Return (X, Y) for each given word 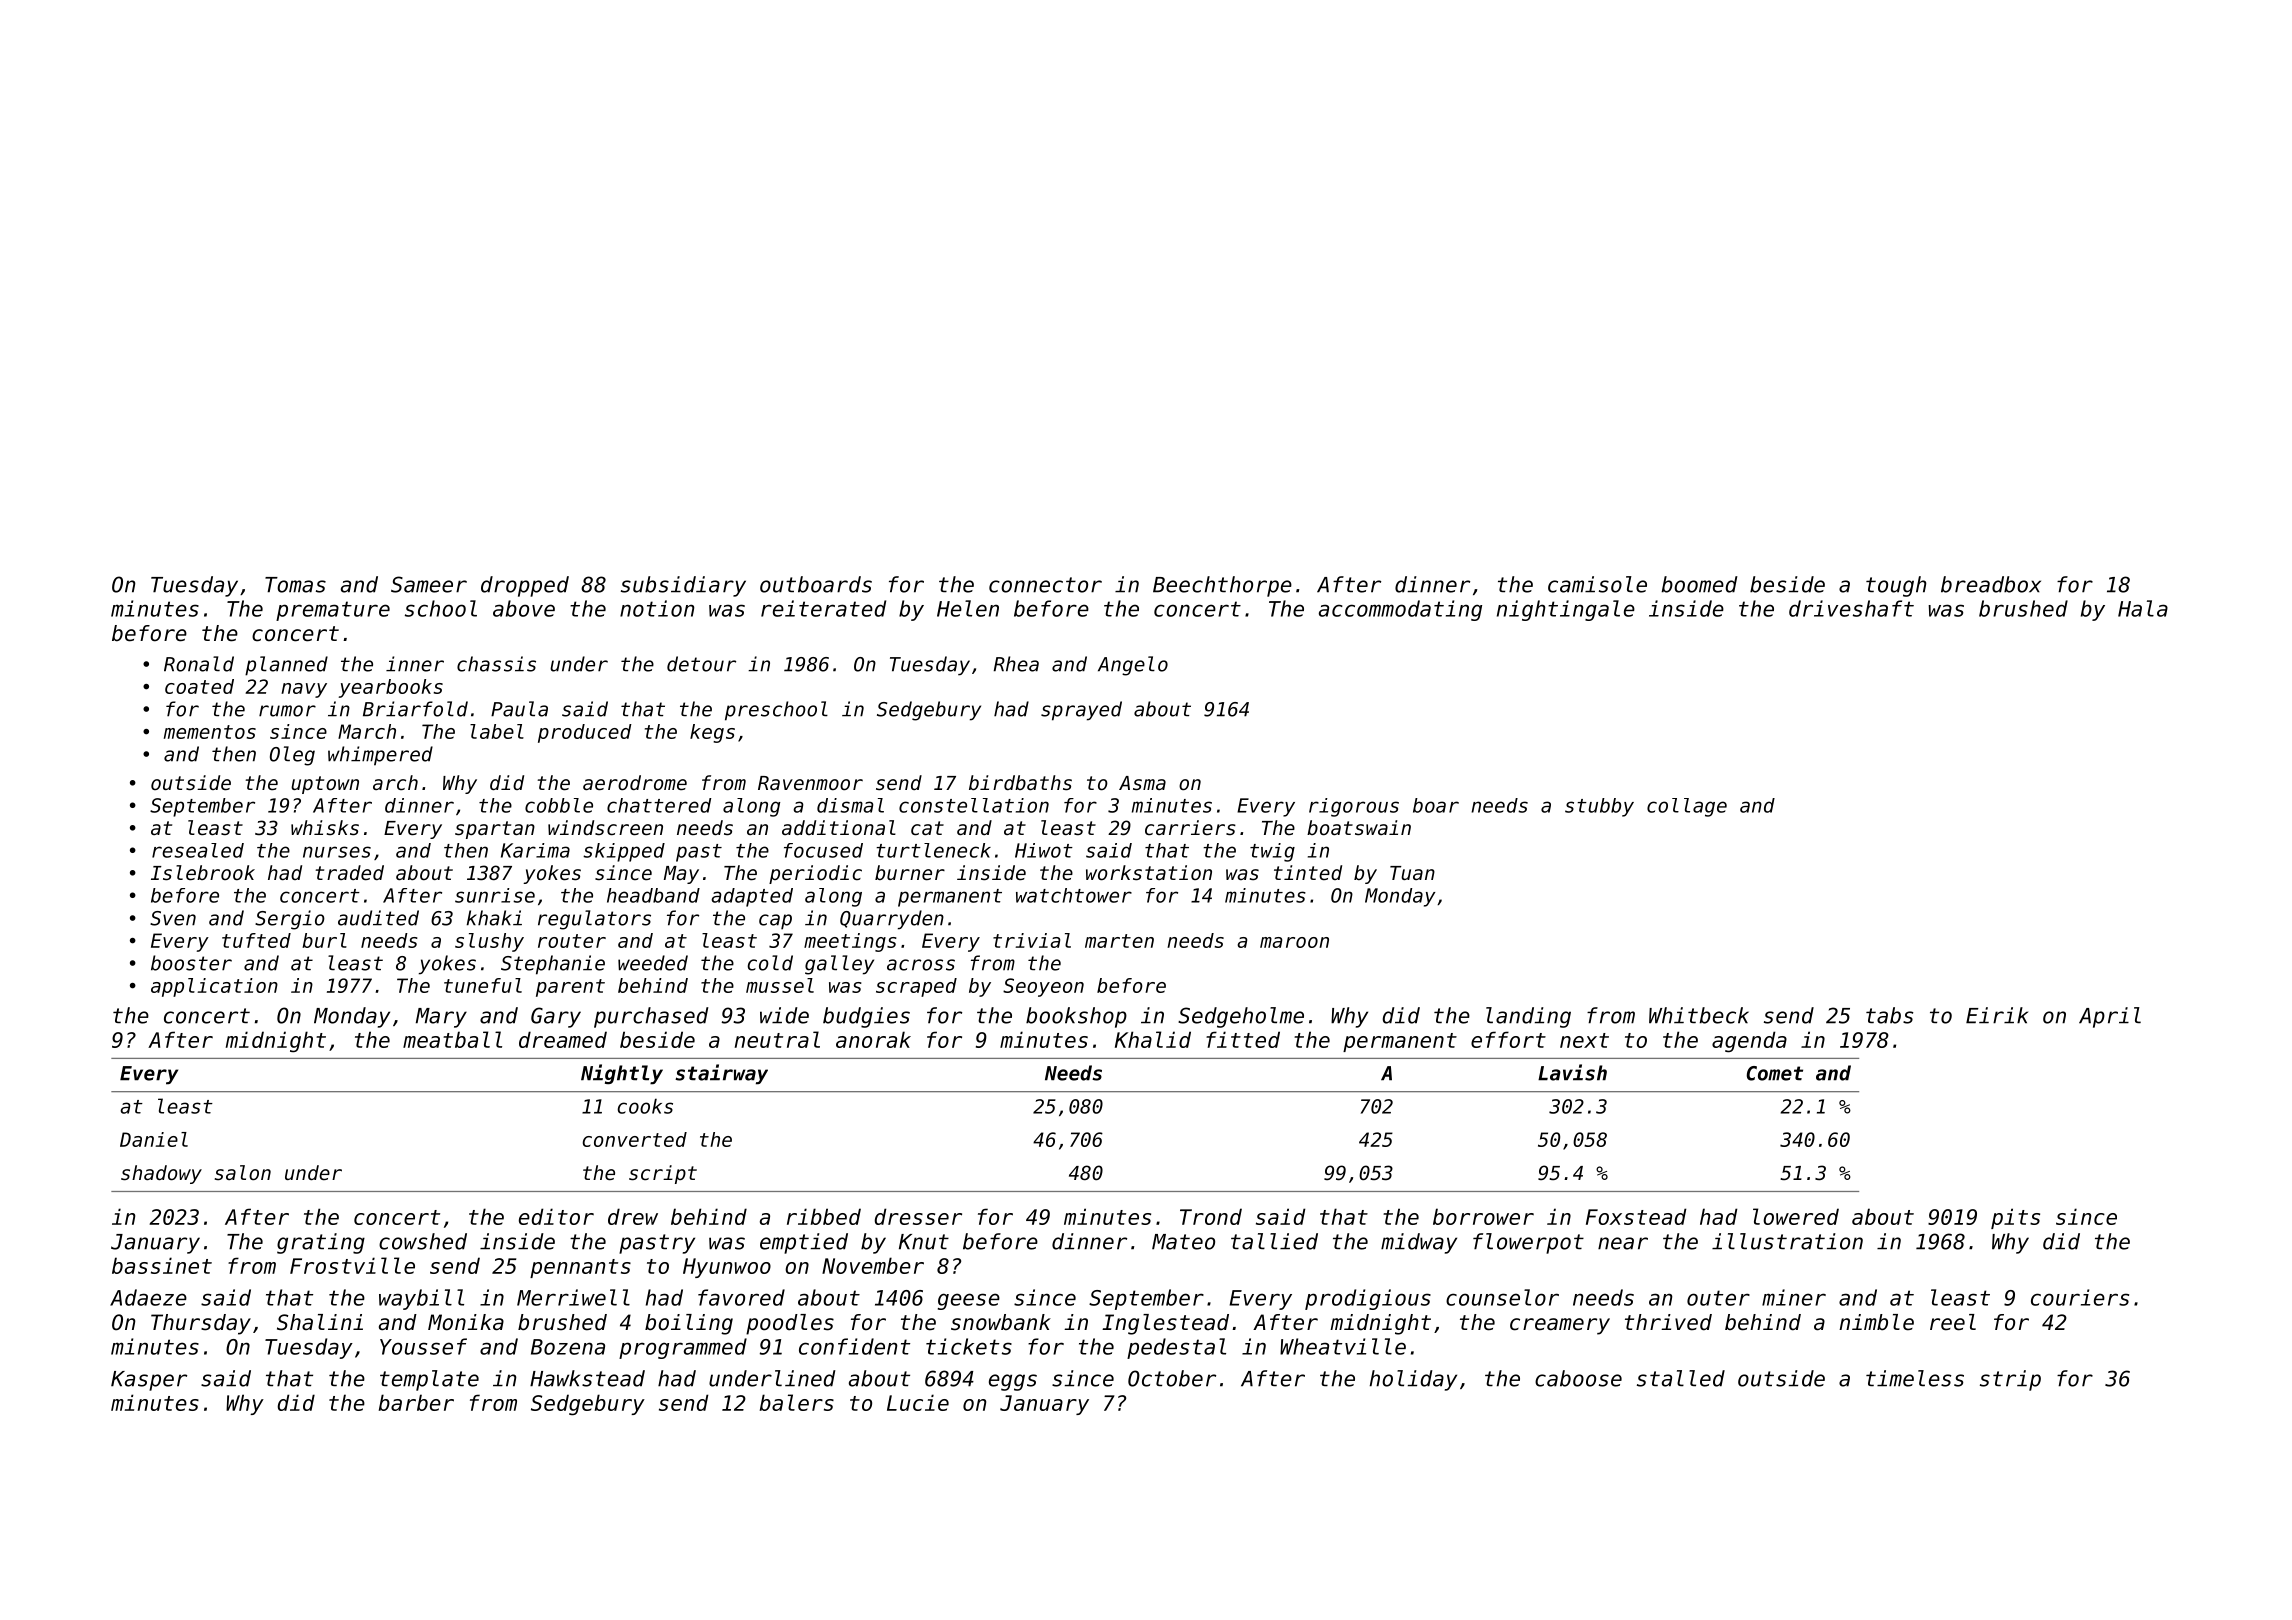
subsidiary (683, 586)
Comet (1775, 1073)
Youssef (423, 1346)
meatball (452, 1039)
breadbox (1991, 584)
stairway (721, 1074)
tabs (1889, 1015)
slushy (489, 942)
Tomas (295, 585)
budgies (866, 1017)
